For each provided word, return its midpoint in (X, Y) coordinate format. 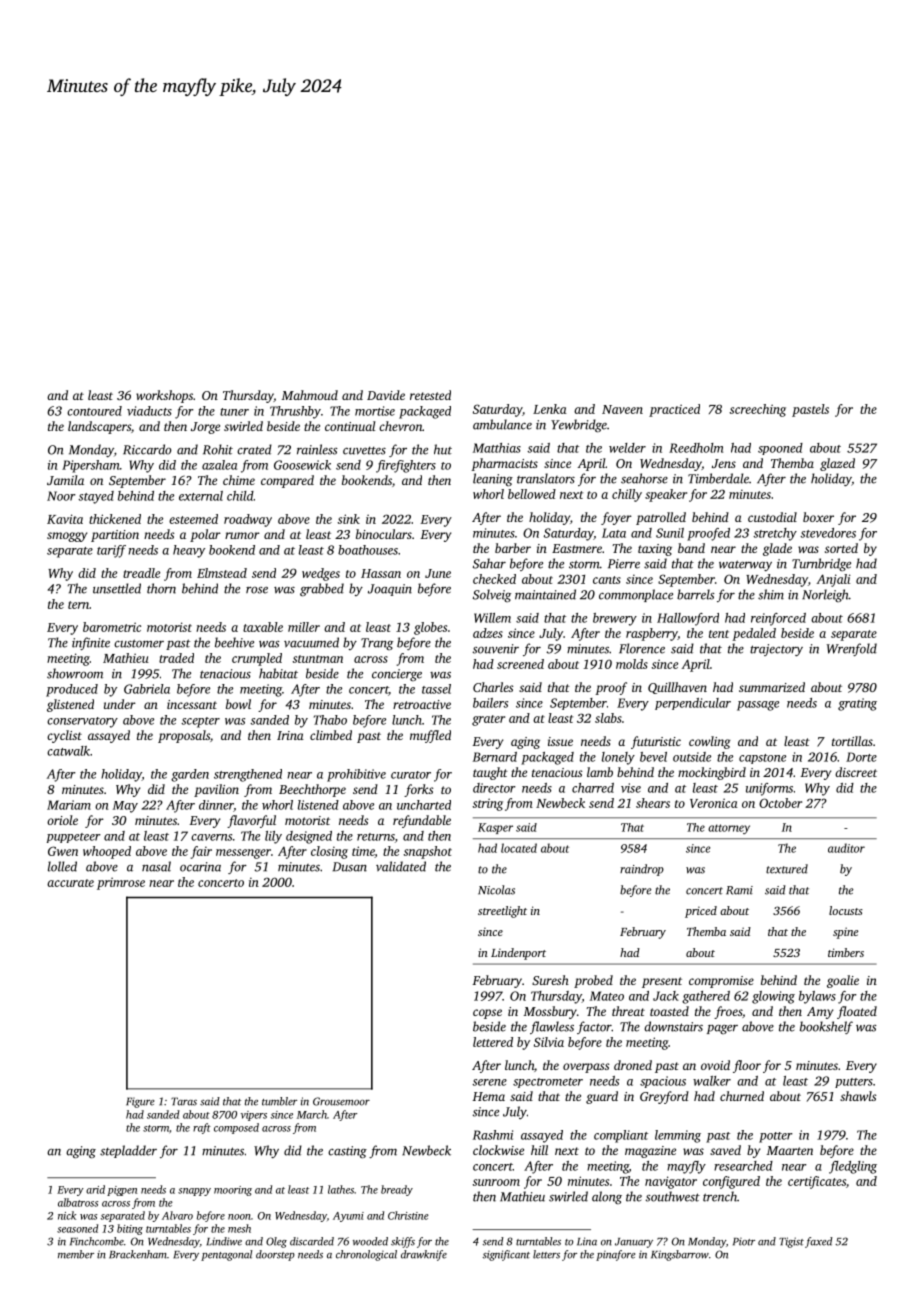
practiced (674, 410)
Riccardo (147, 449)
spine (845, 933)
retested (430, 395)
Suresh (550, 980)
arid (95, 1189)
